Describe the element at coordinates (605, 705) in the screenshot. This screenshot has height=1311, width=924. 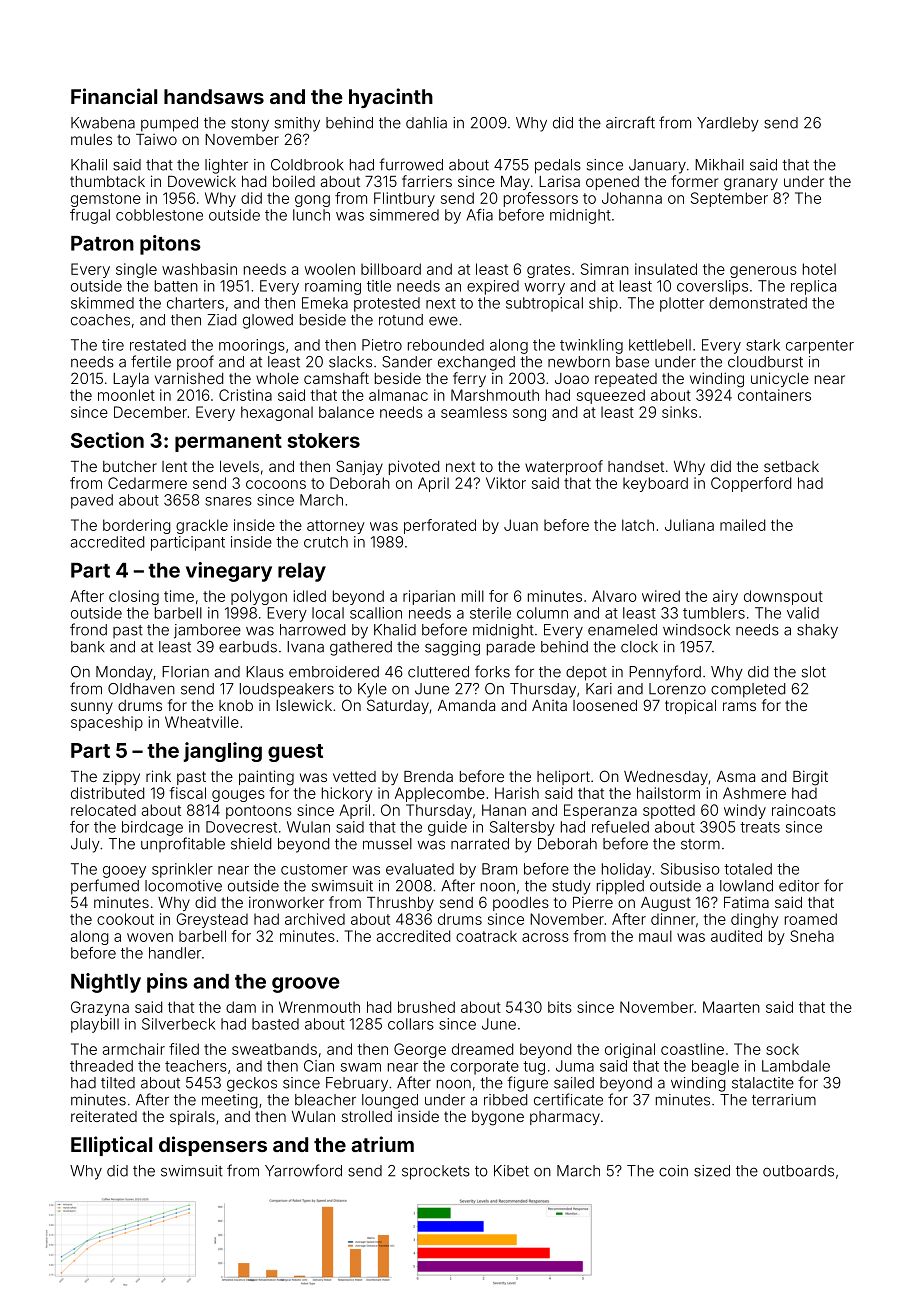
I see `loosened` at that location.
